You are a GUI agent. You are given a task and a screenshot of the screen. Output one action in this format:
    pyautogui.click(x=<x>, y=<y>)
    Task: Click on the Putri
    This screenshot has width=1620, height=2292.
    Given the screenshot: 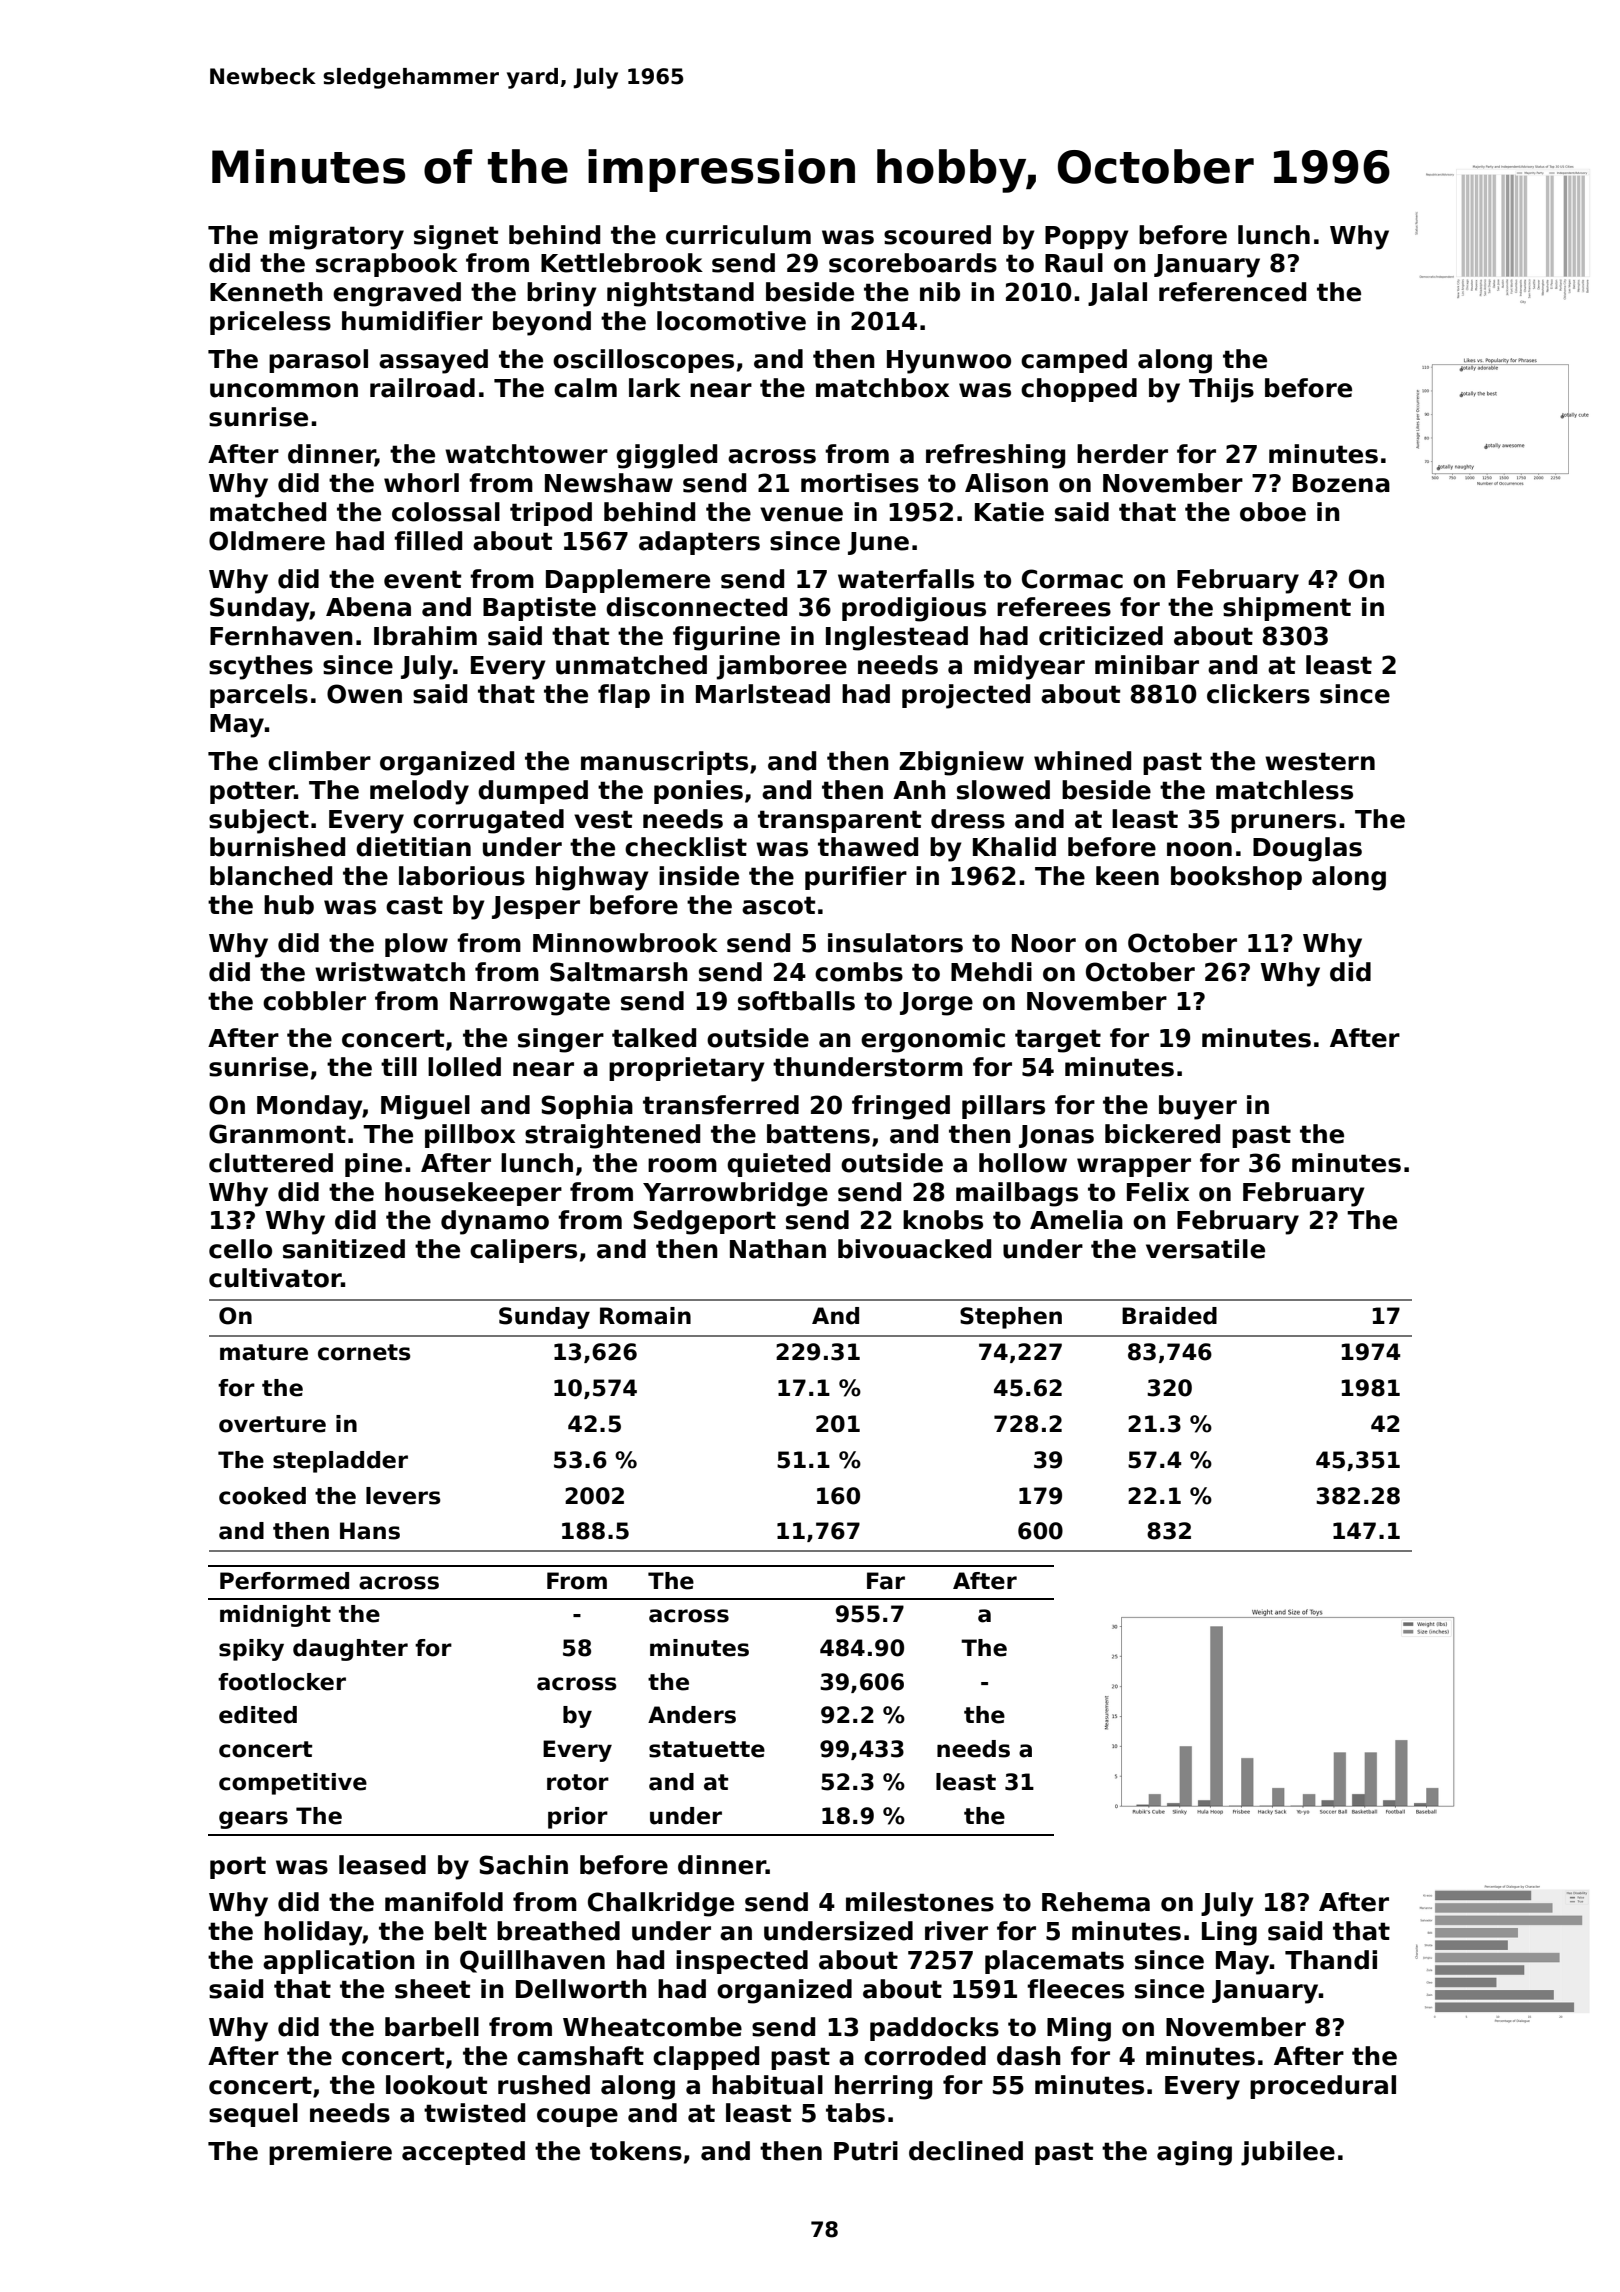 What is the action you would take?
    pyautogui.click(x=866, y=2151)
